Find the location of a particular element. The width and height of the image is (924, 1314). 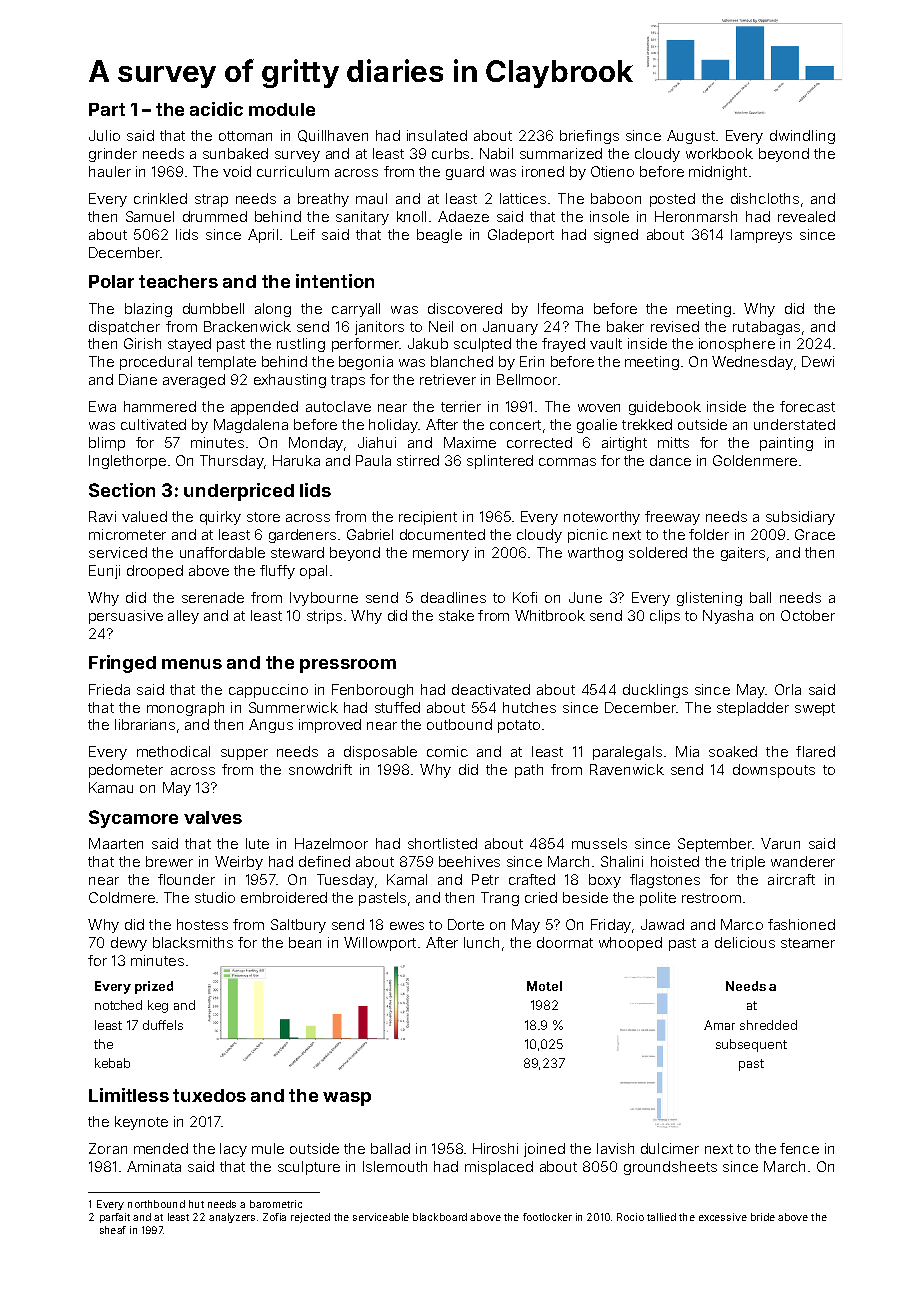

Quillhaven is located at coordinates (333, 136).
